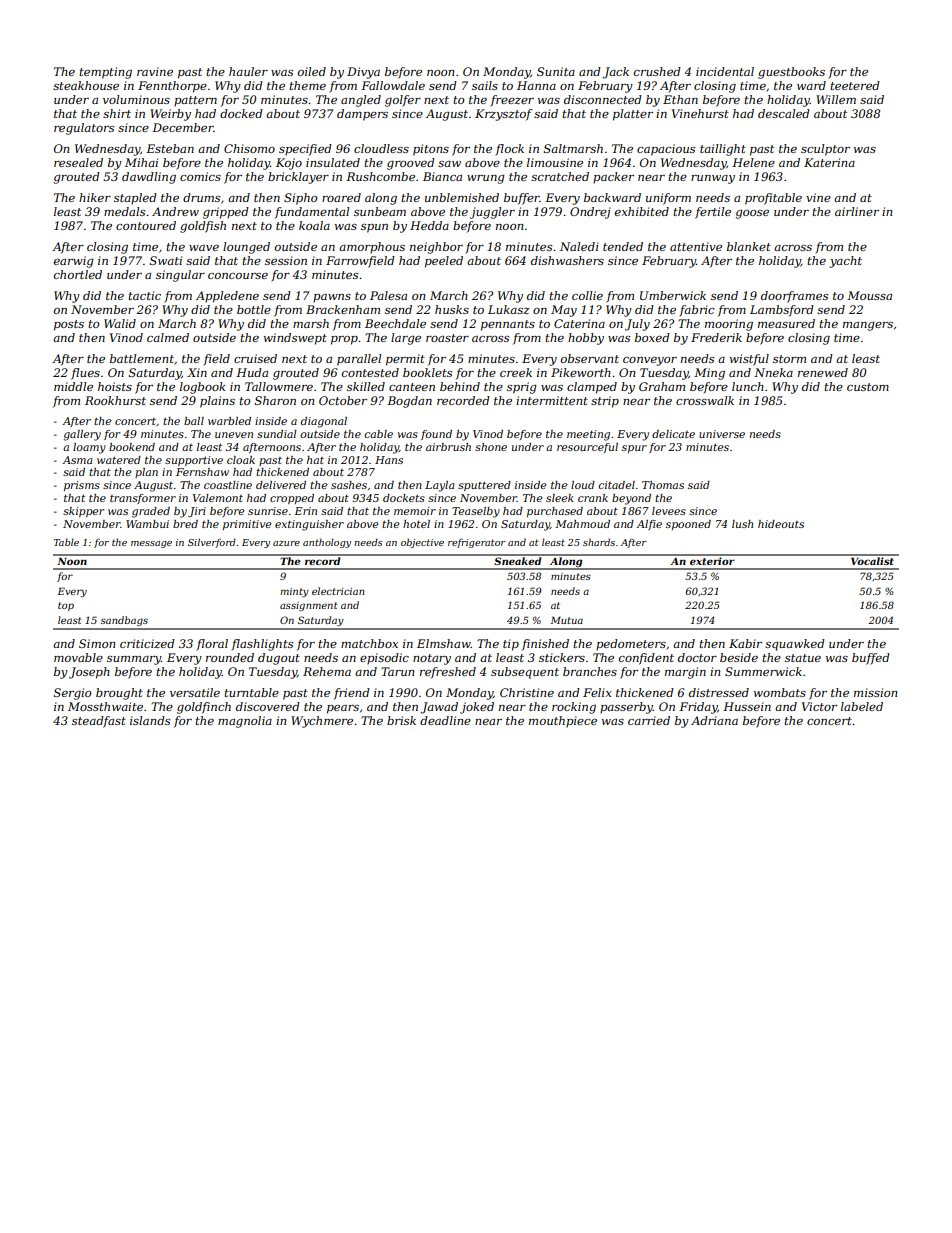 This screenshot has width=952, height=1233. I want to click on battlement, so click(142, 358).
